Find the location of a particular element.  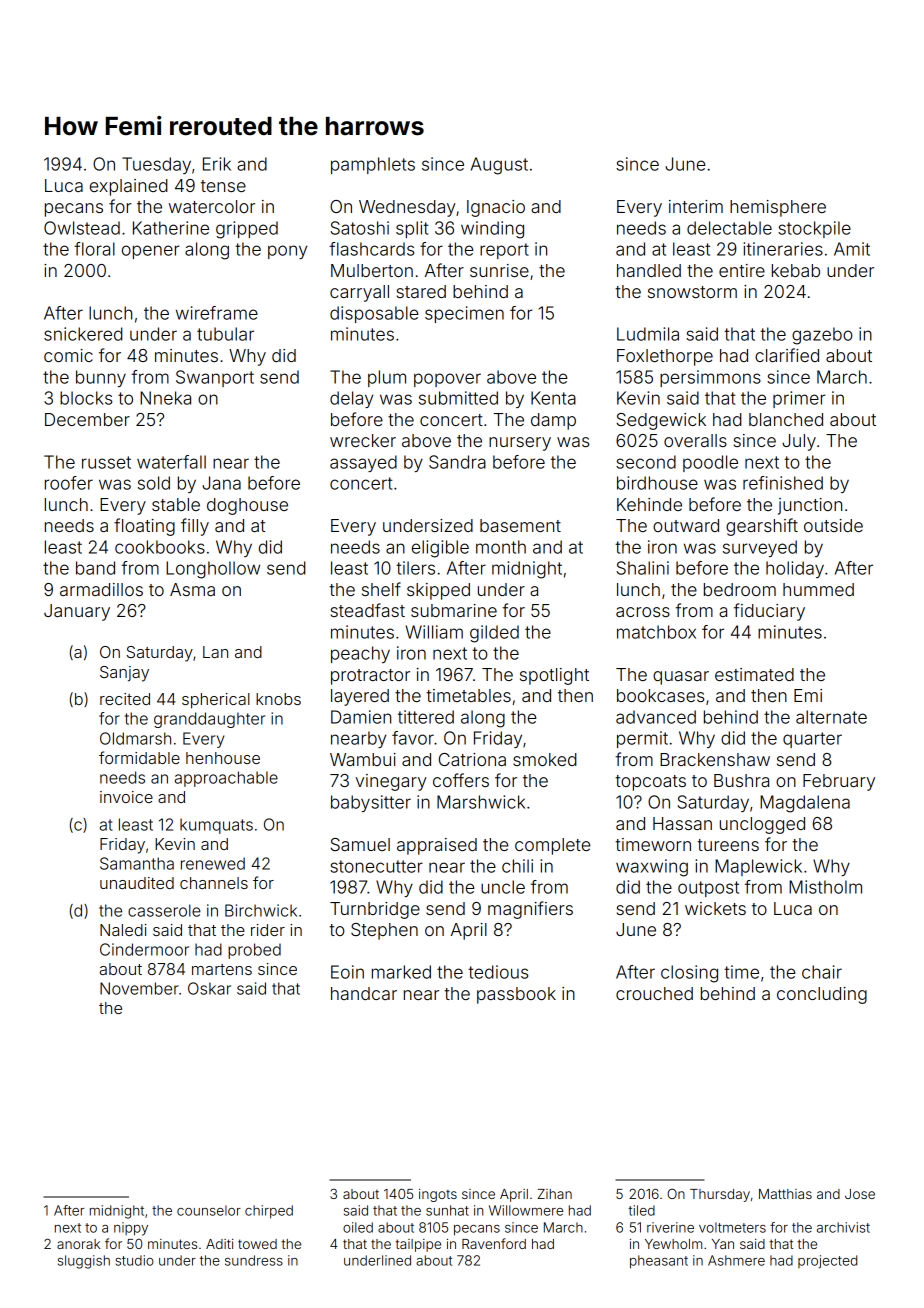

anorak is located at coordinates (78, 1244).
